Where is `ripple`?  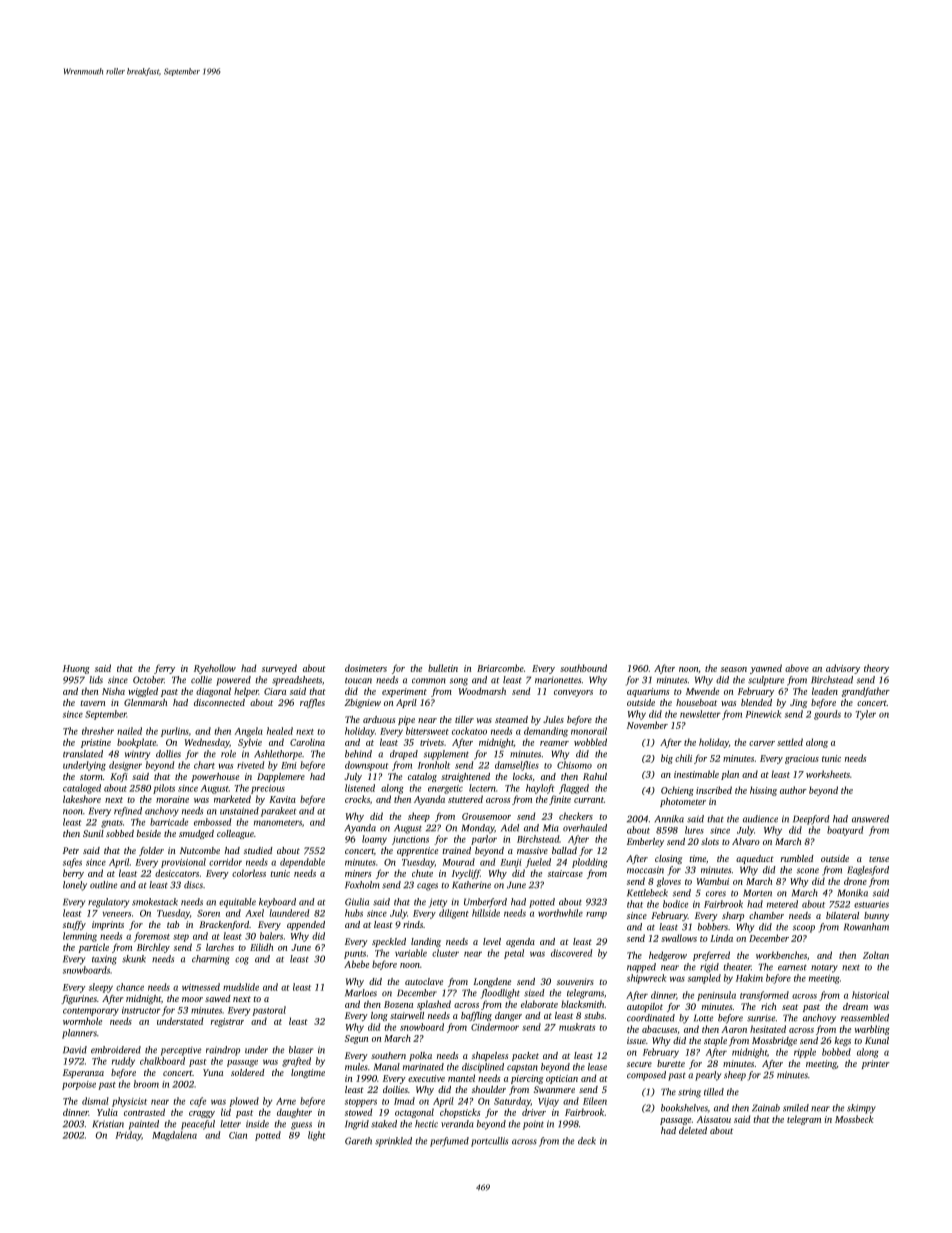 ripple is located at coordinates (805, 1053).
